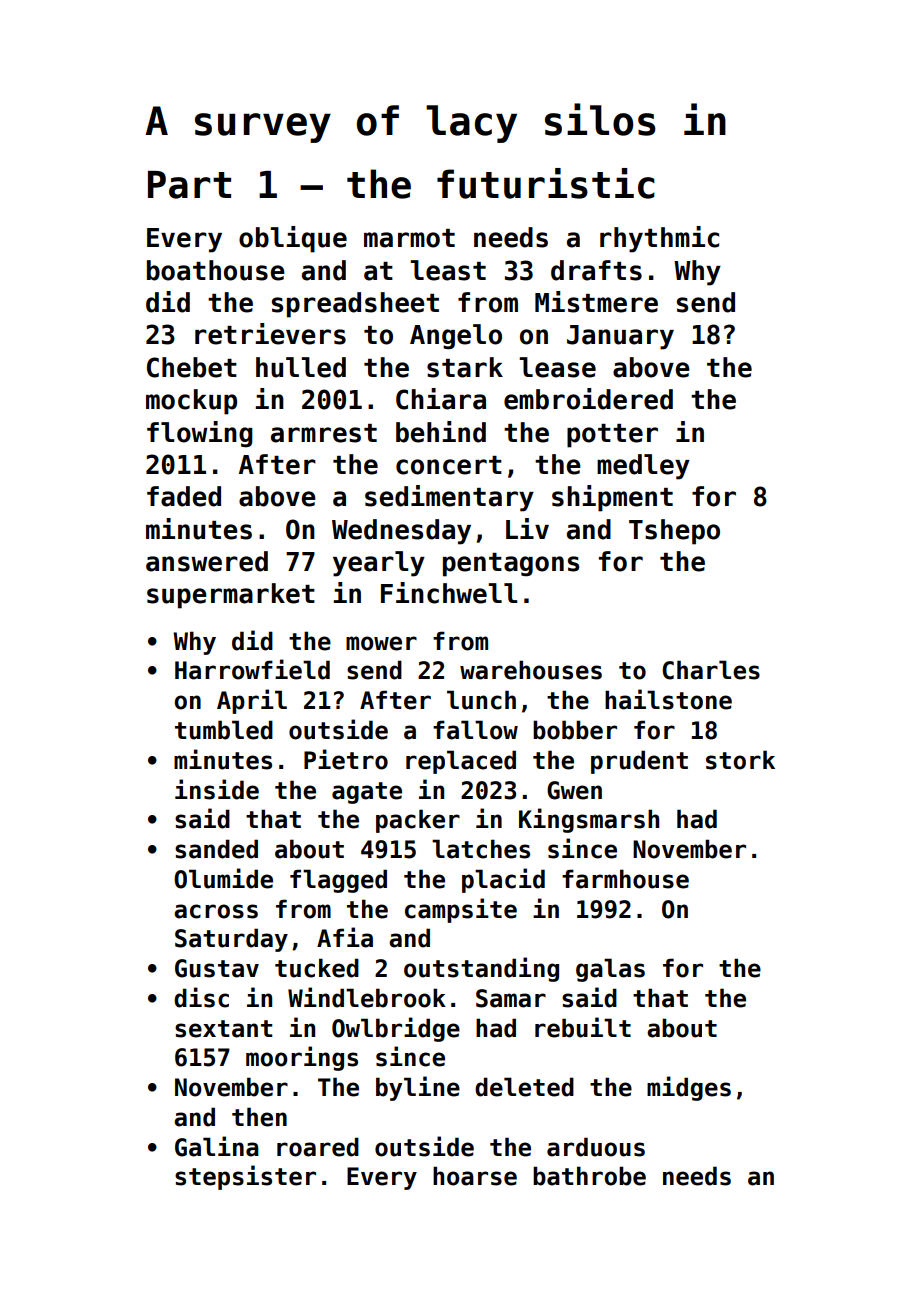 Image resolution: width=924 pixels, height=1311 pixels. What do you see at coordinates (189, 185) in the page?
I see `Part` at bounding box center [189, 185].
